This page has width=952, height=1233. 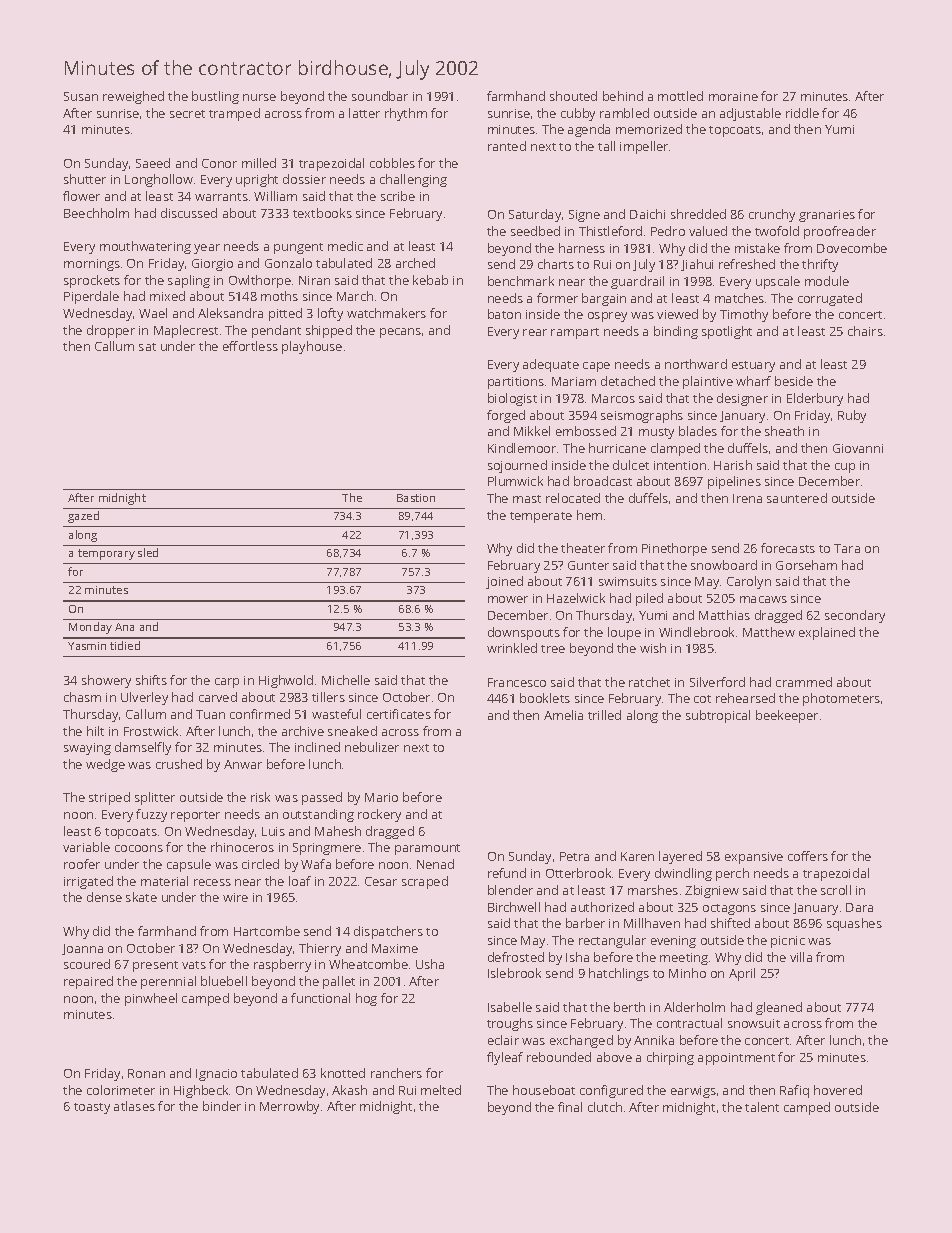 What do you see at coordinates (733, 465) in the page?
I see `Harish` at bounding box center [733, 465].
